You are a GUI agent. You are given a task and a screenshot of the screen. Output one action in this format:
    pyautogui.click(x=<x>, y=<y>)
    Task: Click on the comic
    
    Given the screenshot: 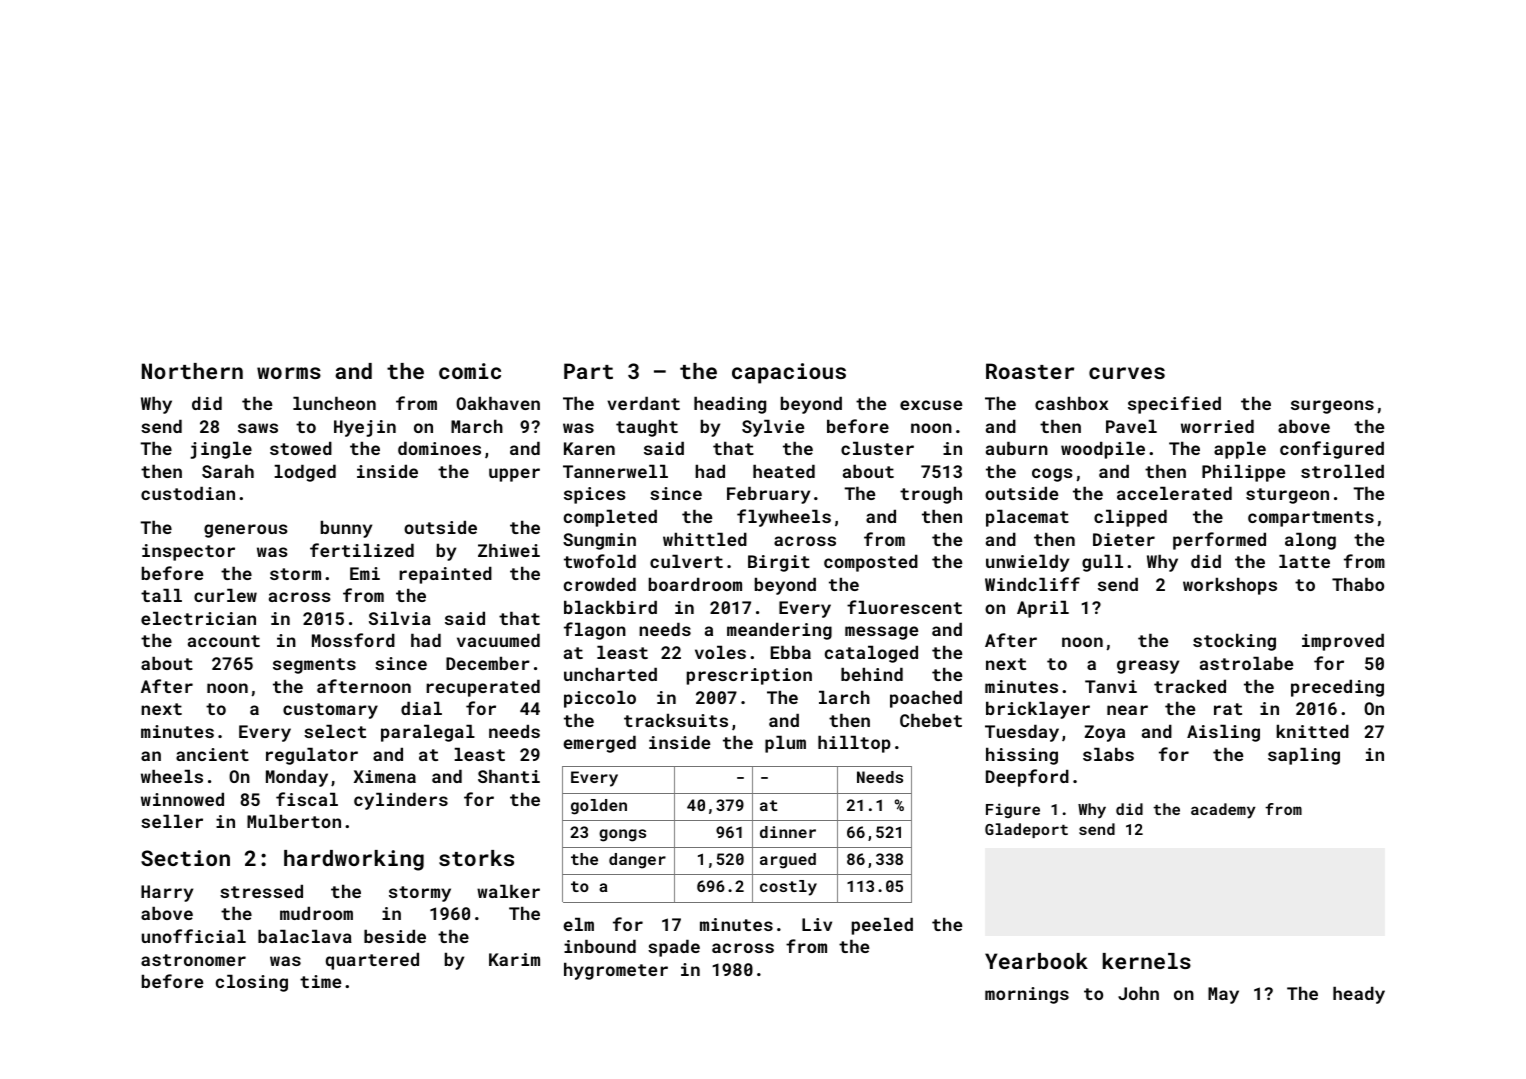 What is the action you would take?
    pyautogui.click(x=470, y=371)
